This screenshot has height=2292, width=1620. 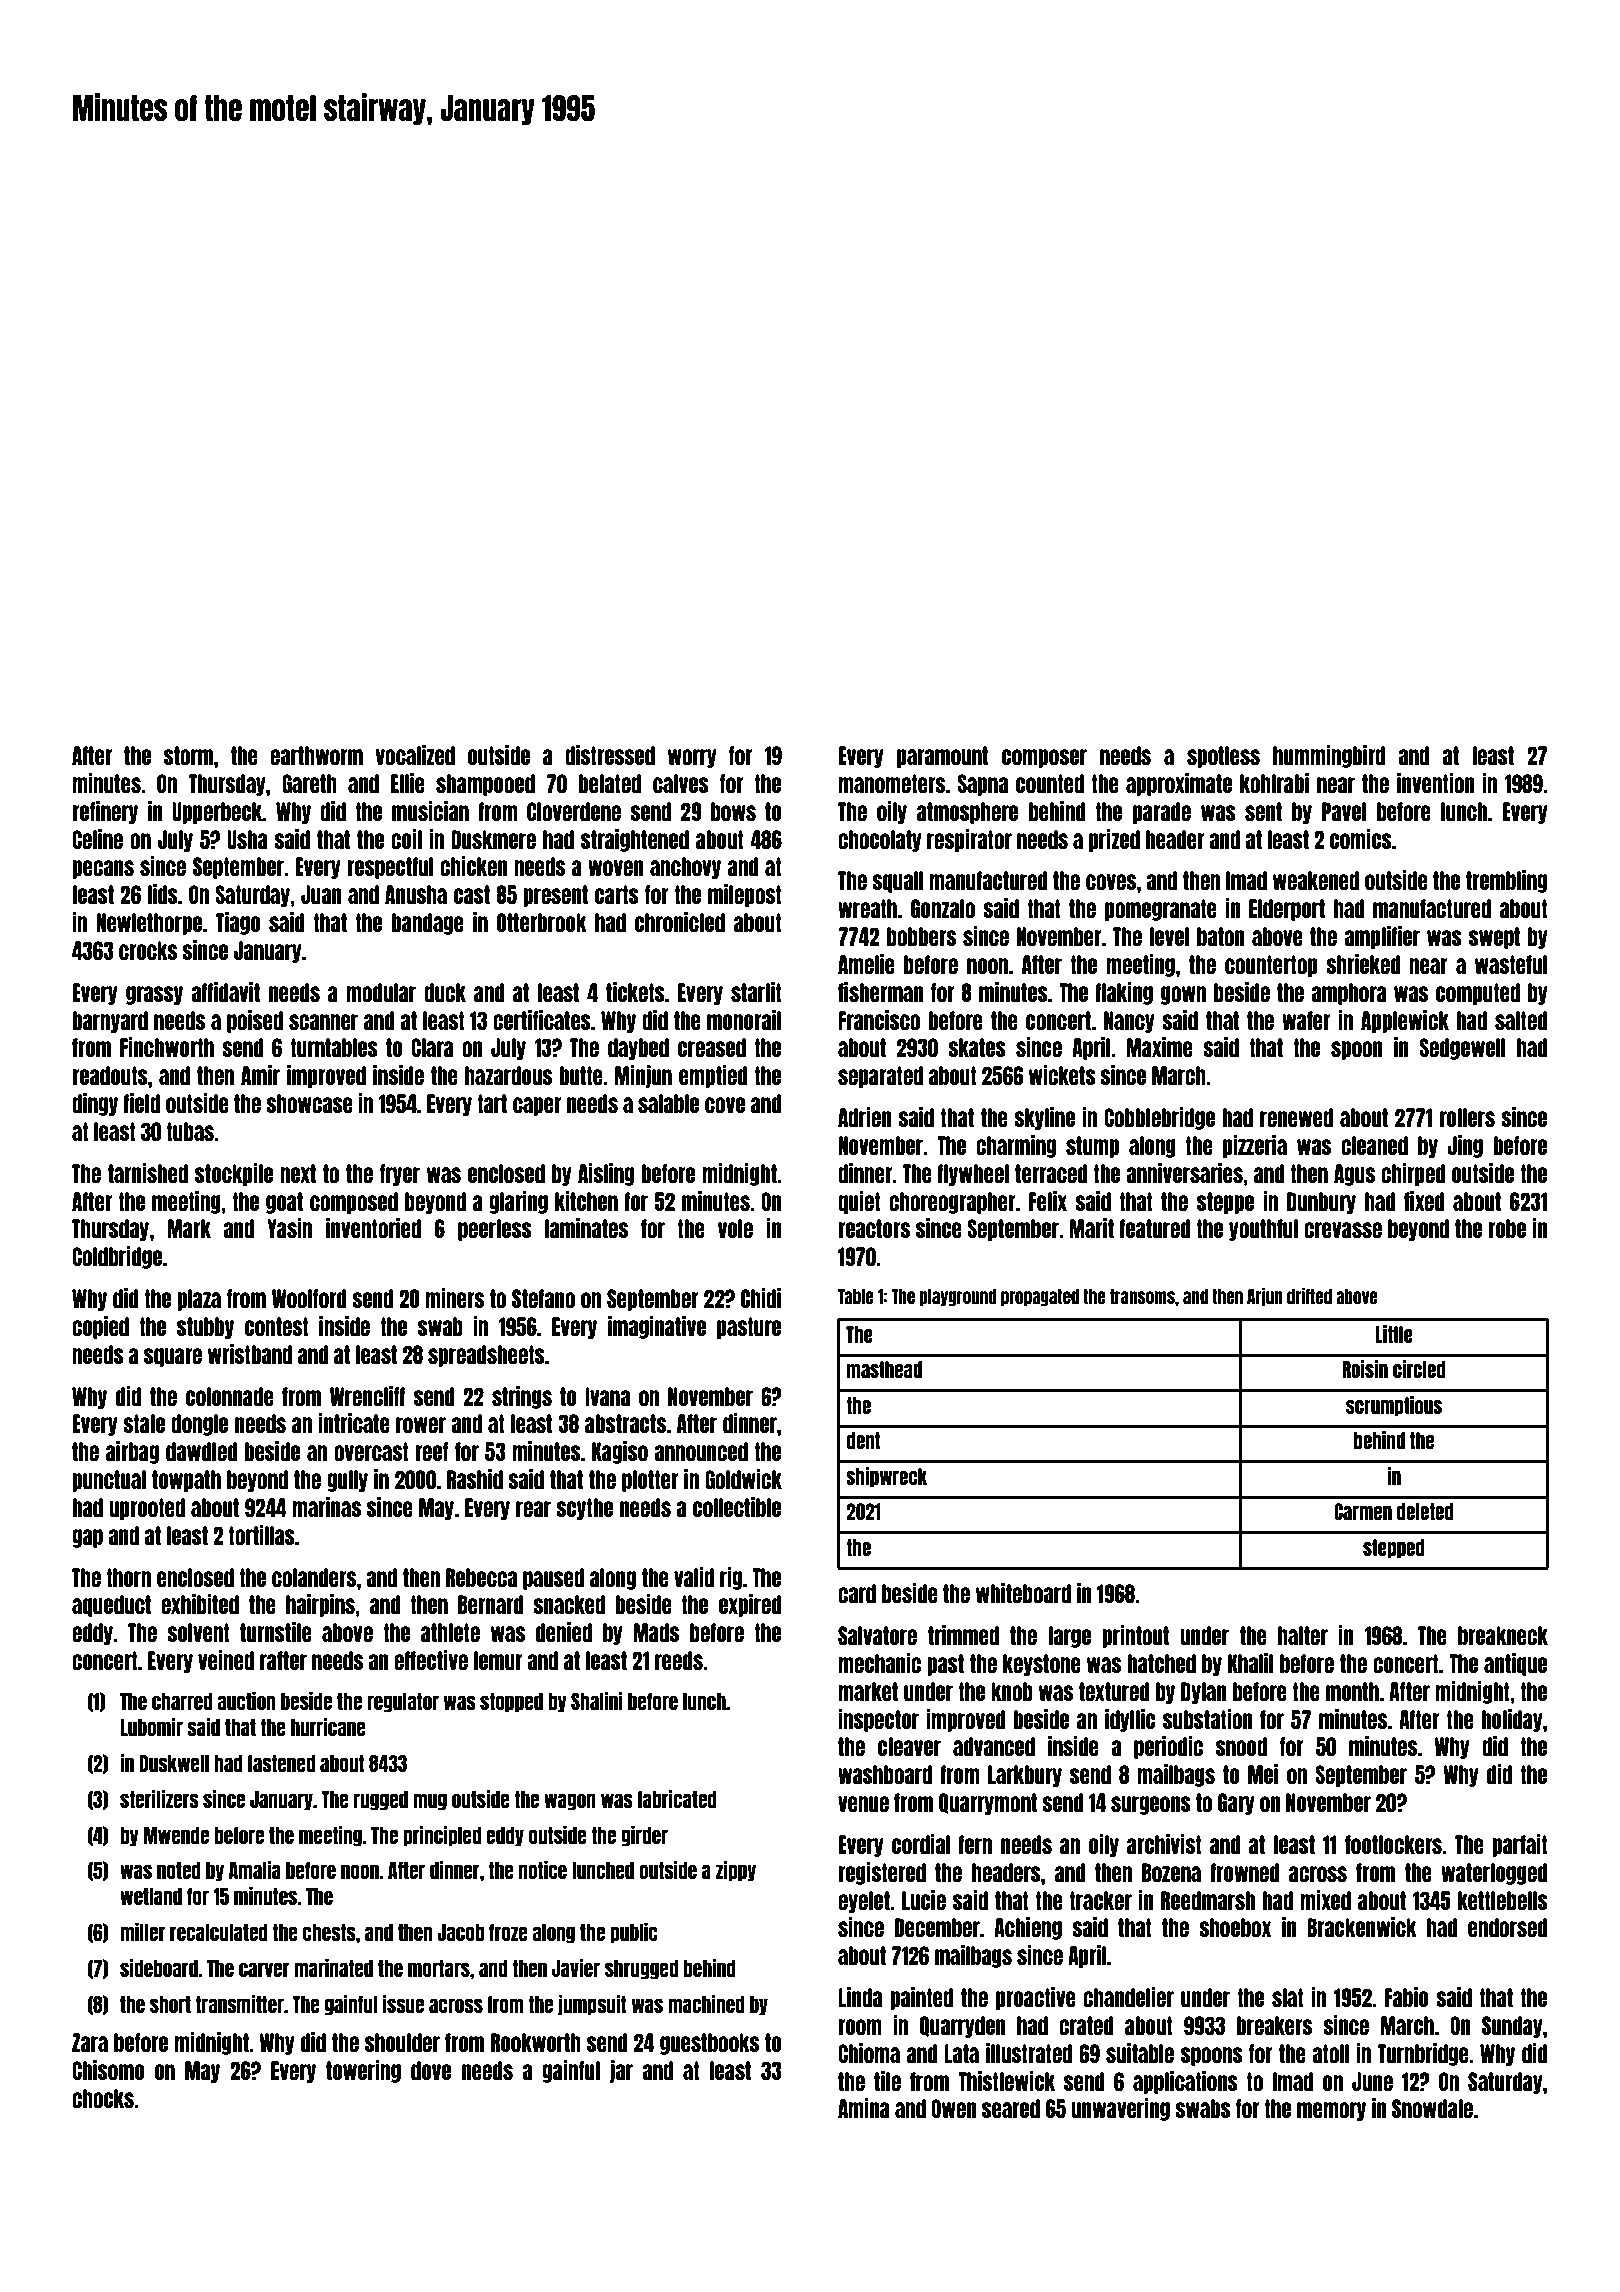 I want to click on propagated, so click(x=1040, y=1297).
